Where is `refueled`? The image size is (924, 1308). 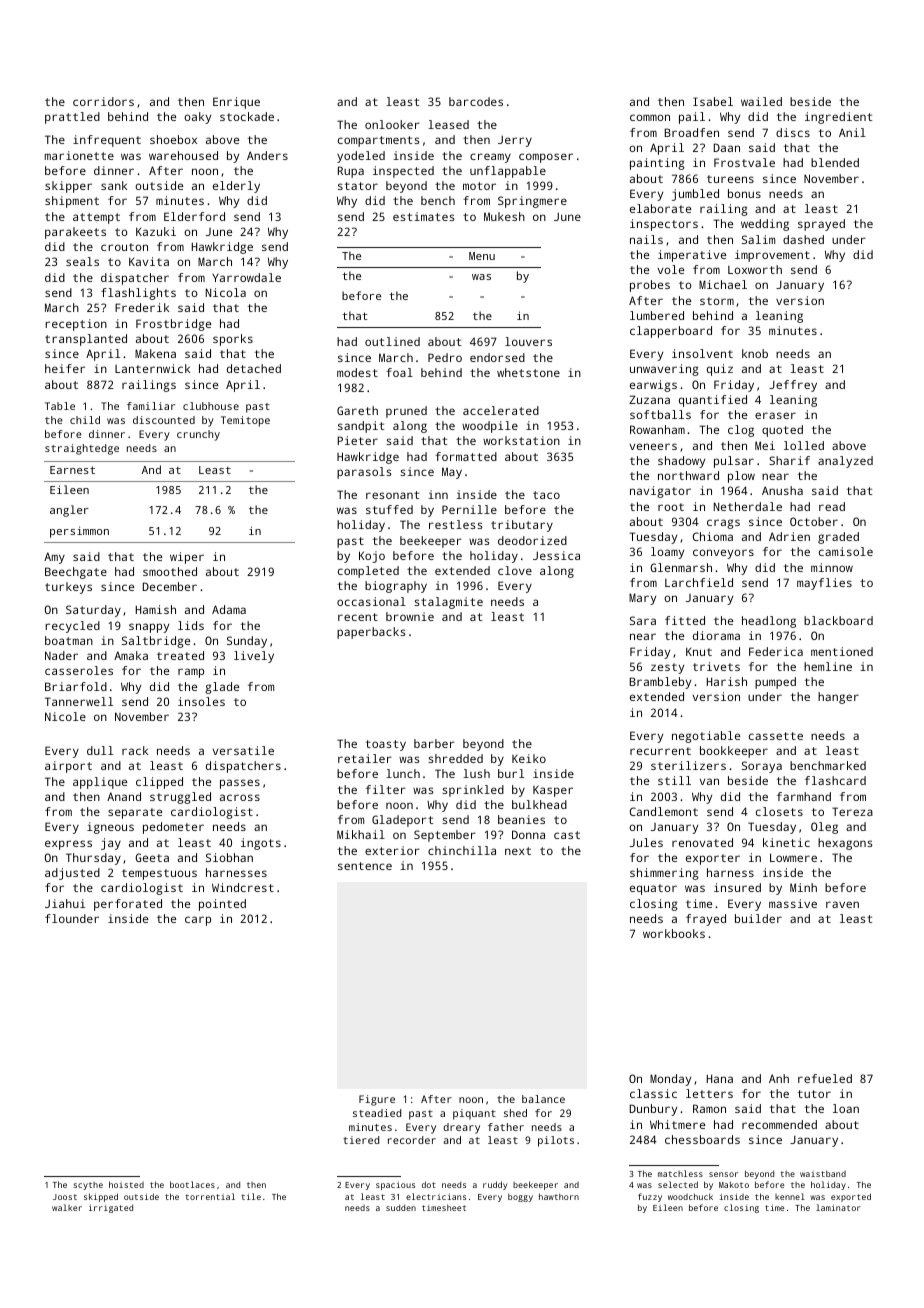
refueled is located at coordinates (825, 1078).
